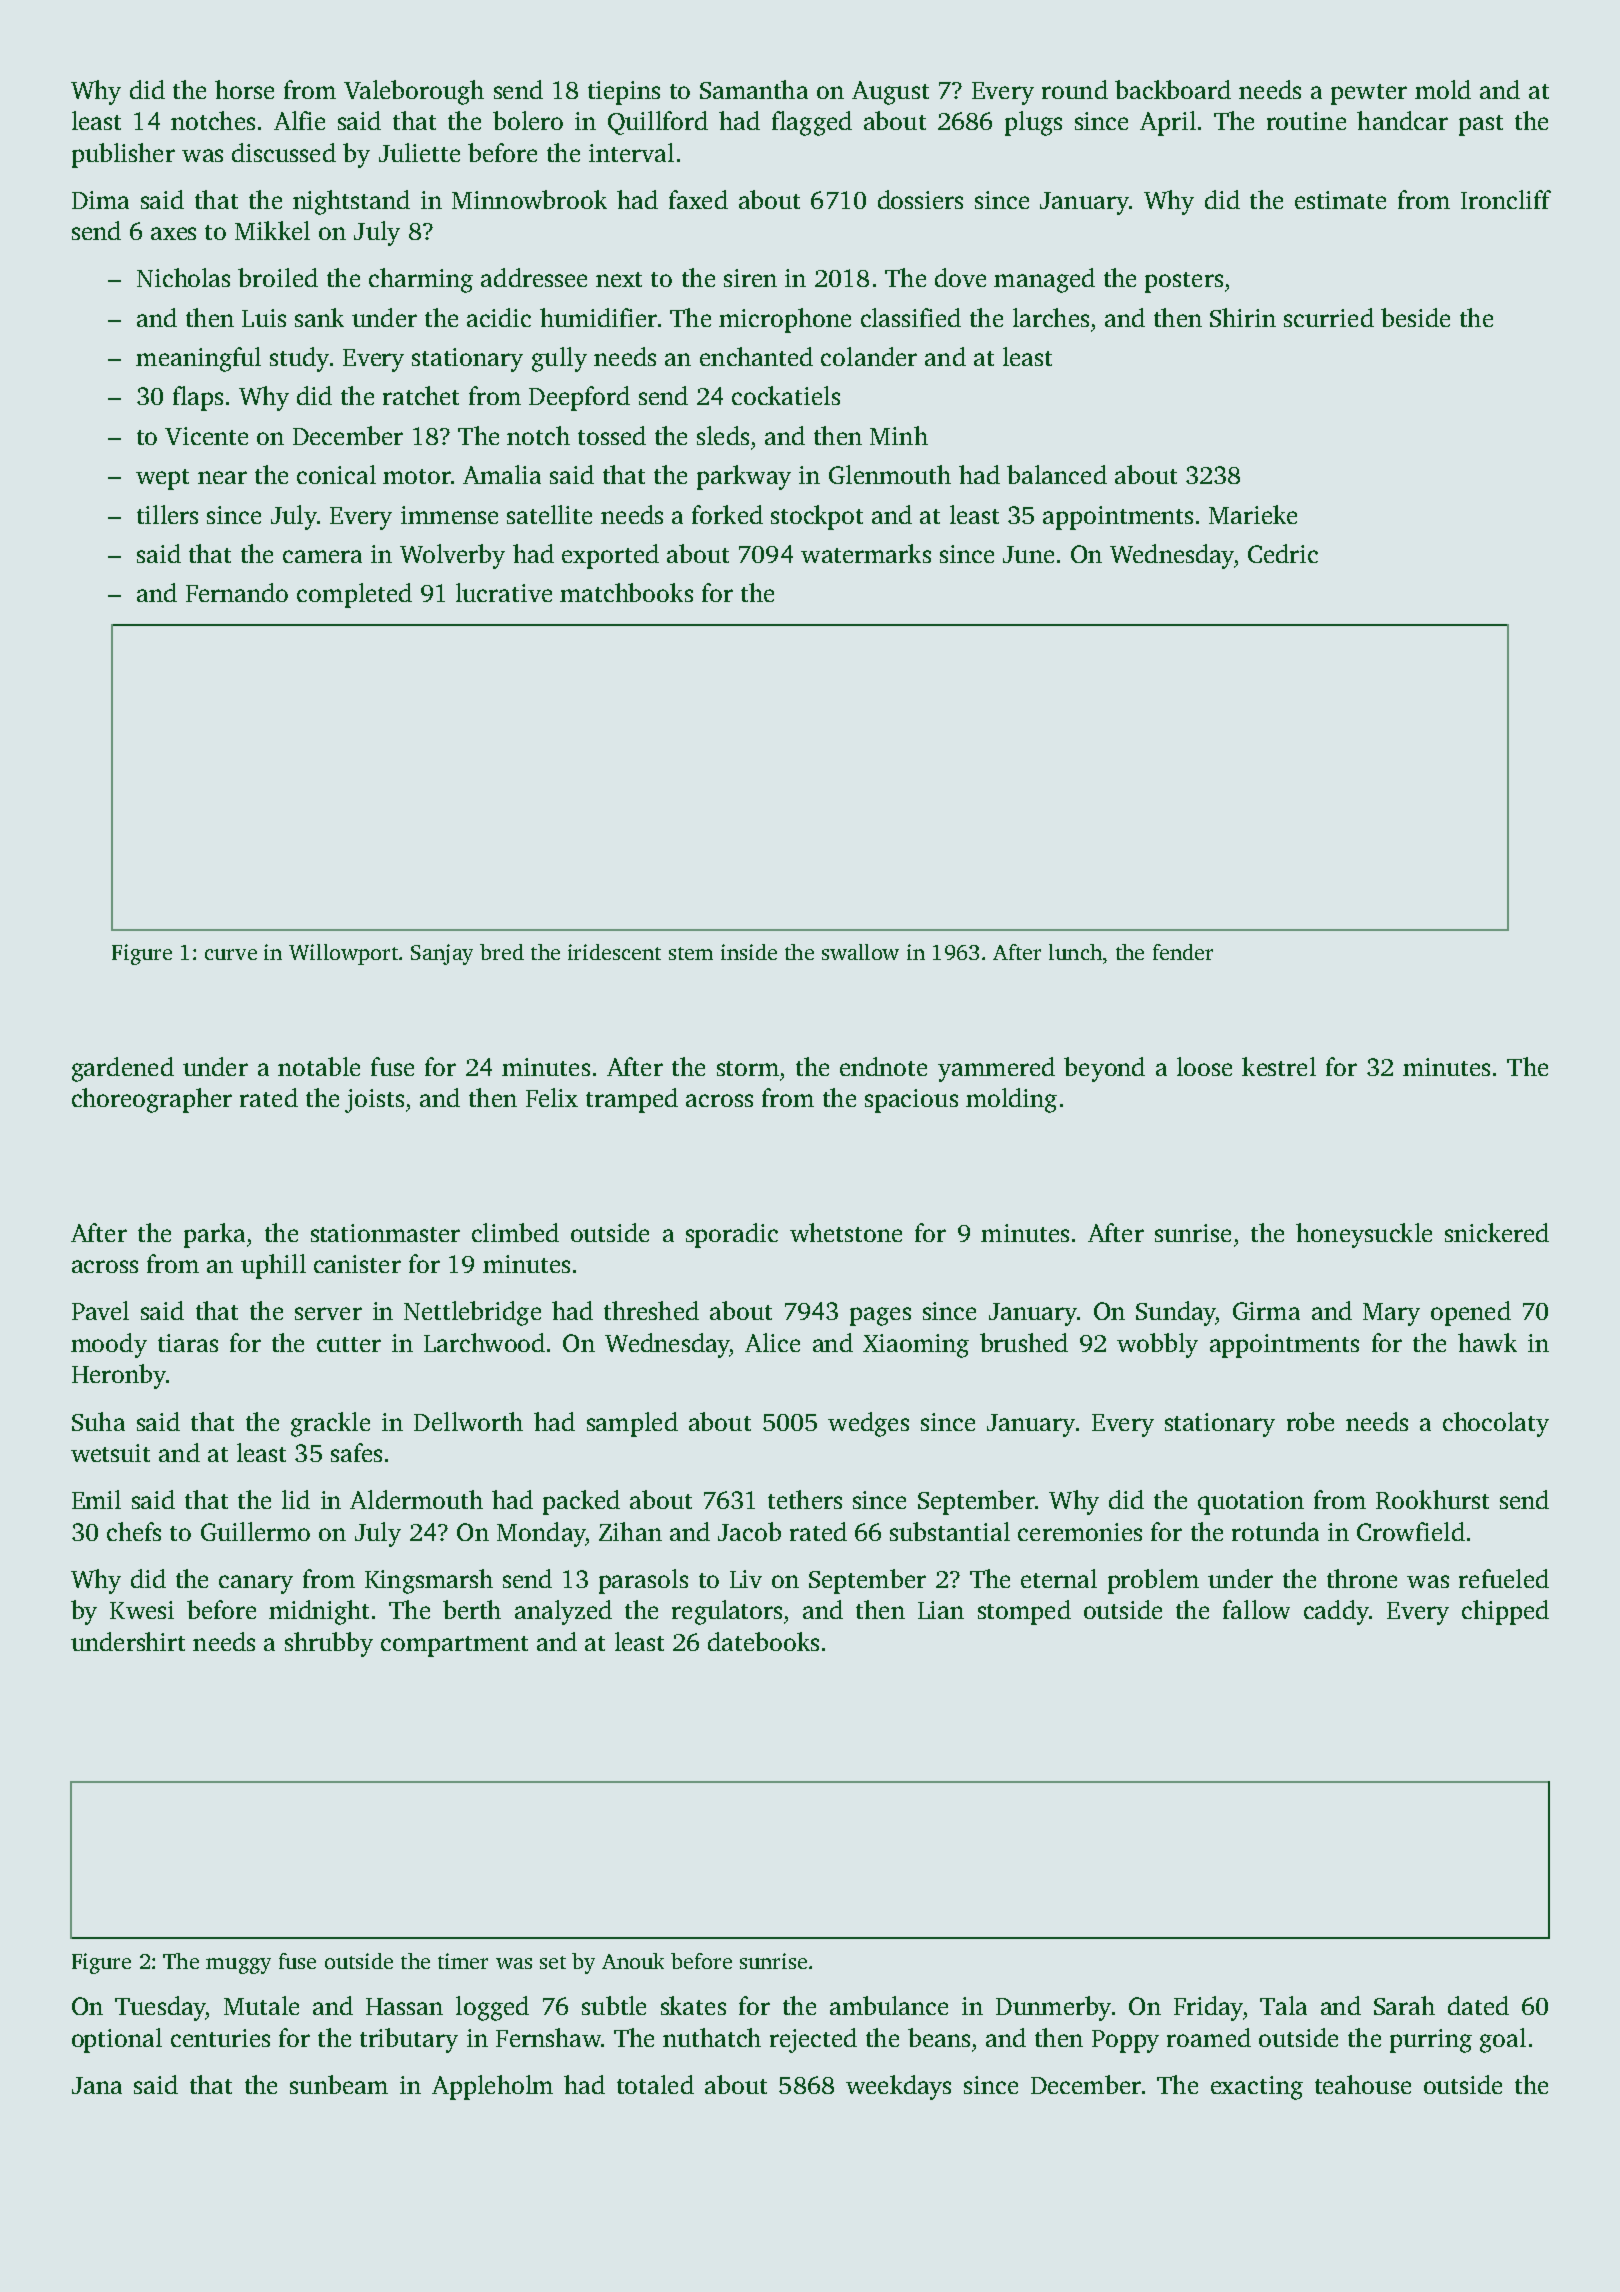 The width and height of the page is (1620, 2292). Describe the element at coordinates (772, 1342) in the page. I see `Alice` at that location.
